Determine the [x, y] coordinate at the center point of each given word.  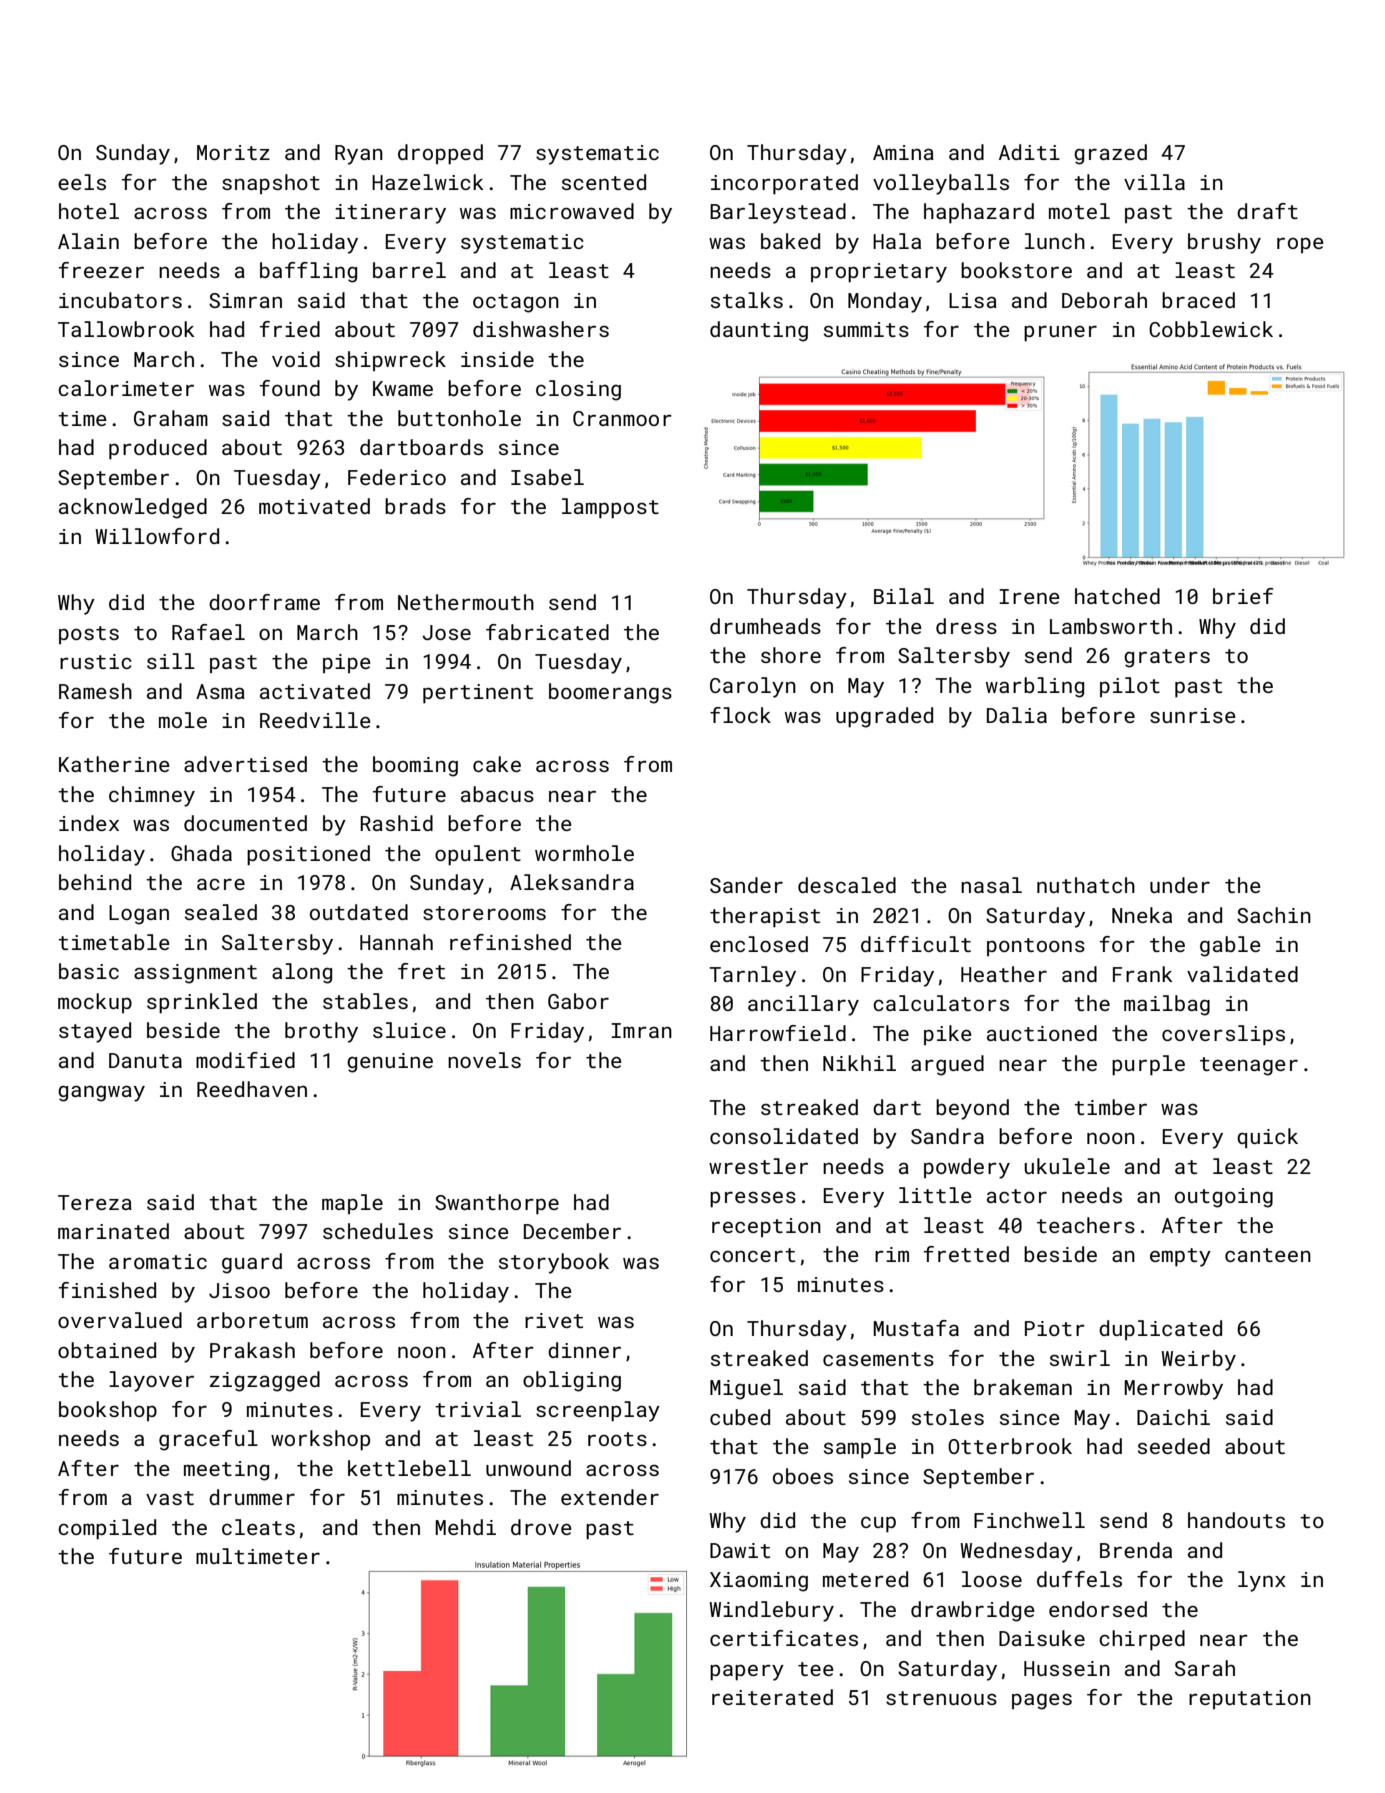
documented [245, 823]
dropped [440, 154]
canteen [1268, 1255]
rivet [554, 1320]
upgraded [884, 717]
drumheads [765, 626]
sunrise [1193, 715]
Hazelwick [428, 182]
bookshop [108, 1411]
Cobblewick [1211, 329]
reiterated [772, 1697]
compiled [107, 1529]
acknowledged [133, 508]
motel [1079, 211]
